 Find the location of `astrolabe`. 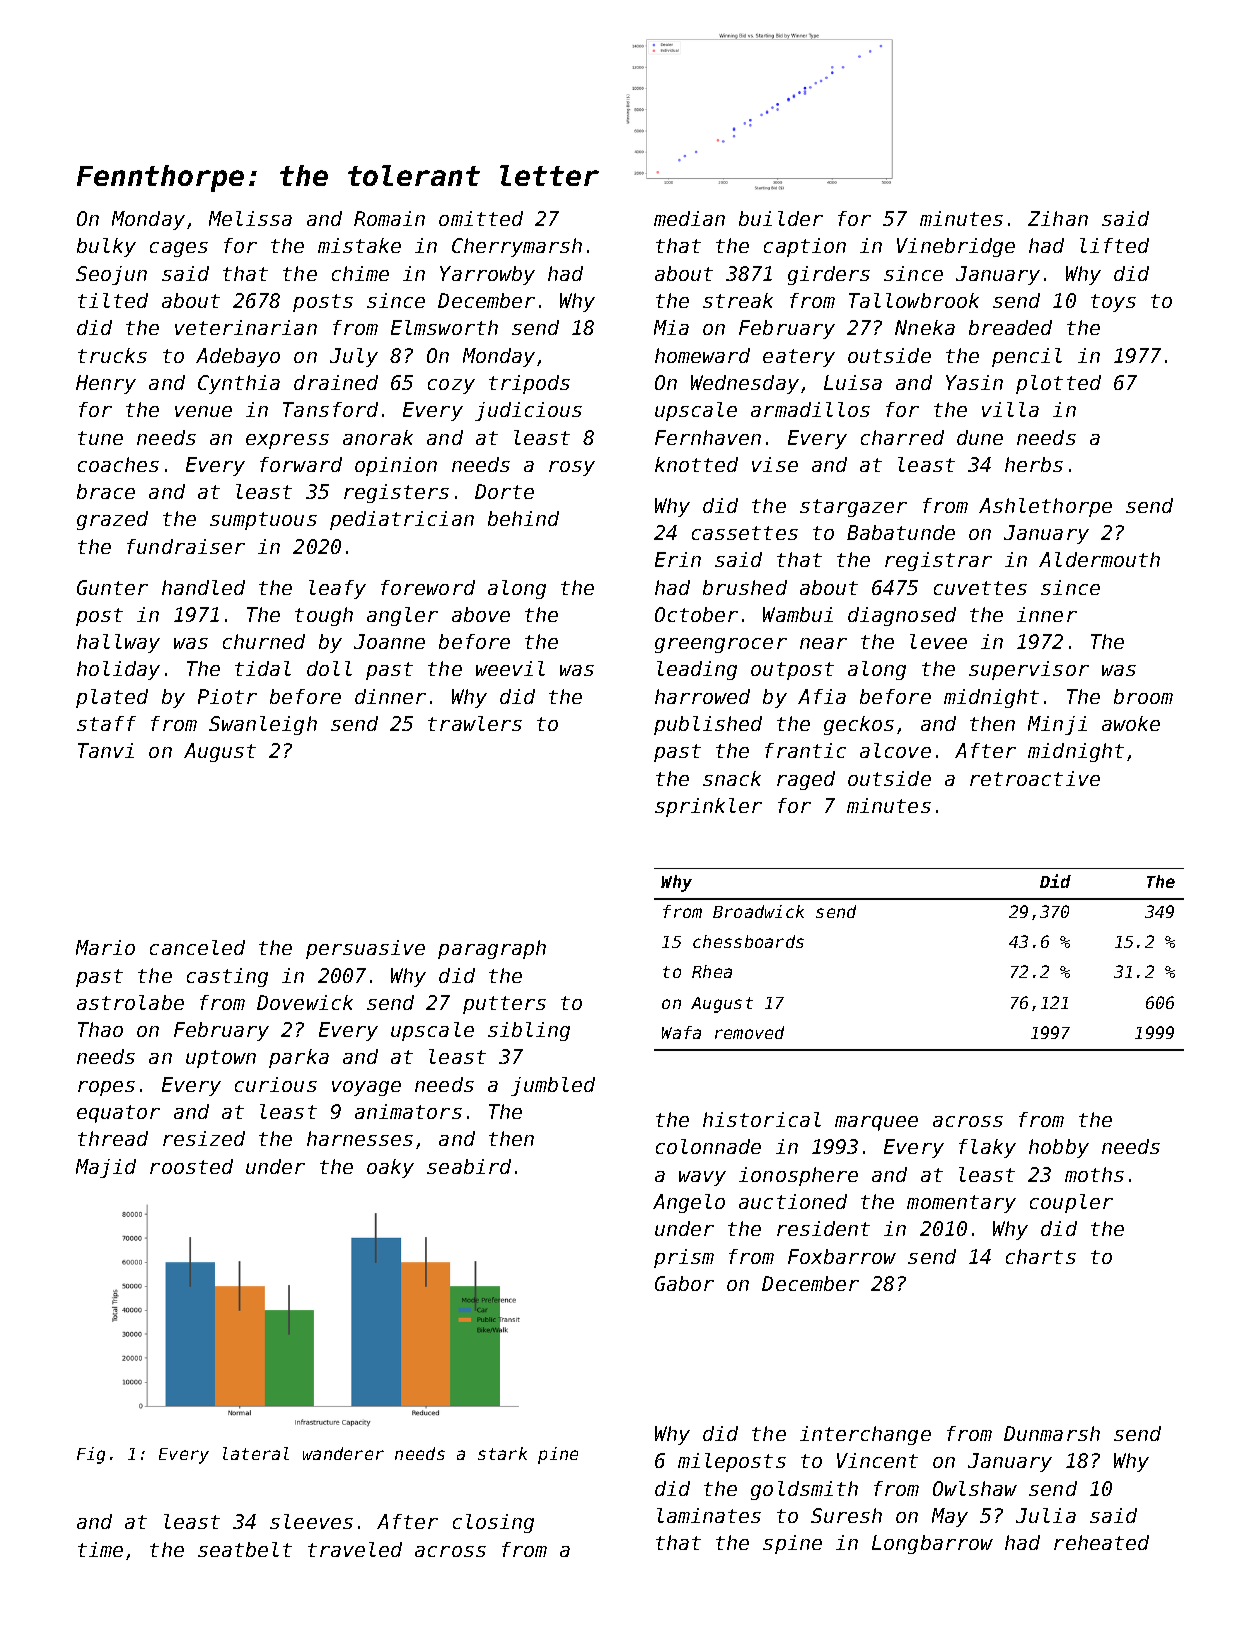

astrolabe is located at coordinates (130, 1002).
